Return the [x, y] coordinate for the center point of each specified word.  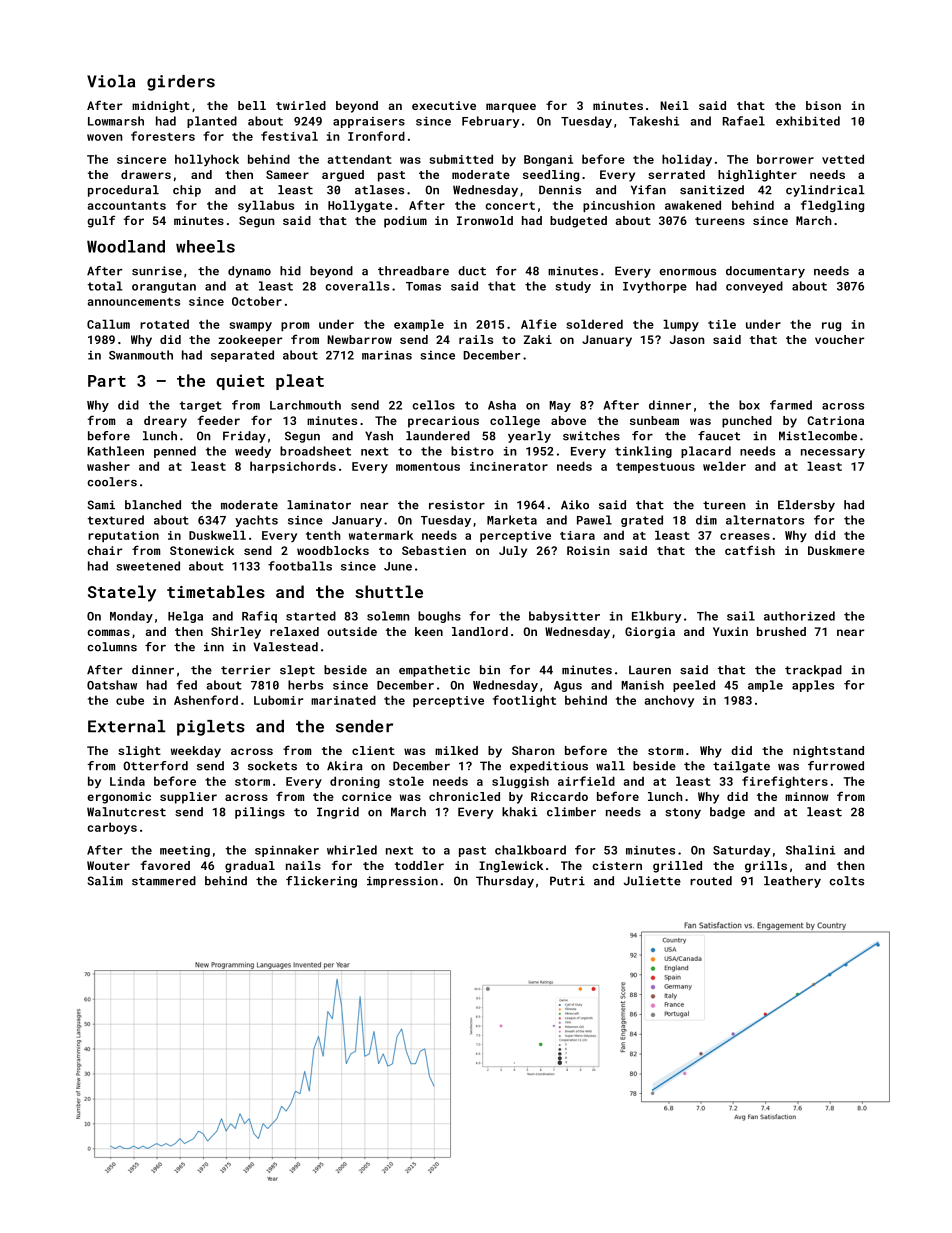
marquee [511, 108]
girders [181, 83]
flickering [321, 882]
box [749, 405]
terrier [246, 670]
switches [591, 436]
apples [813, 686]
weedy [253, 452]
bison [823, 105]
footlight [524, 701]
